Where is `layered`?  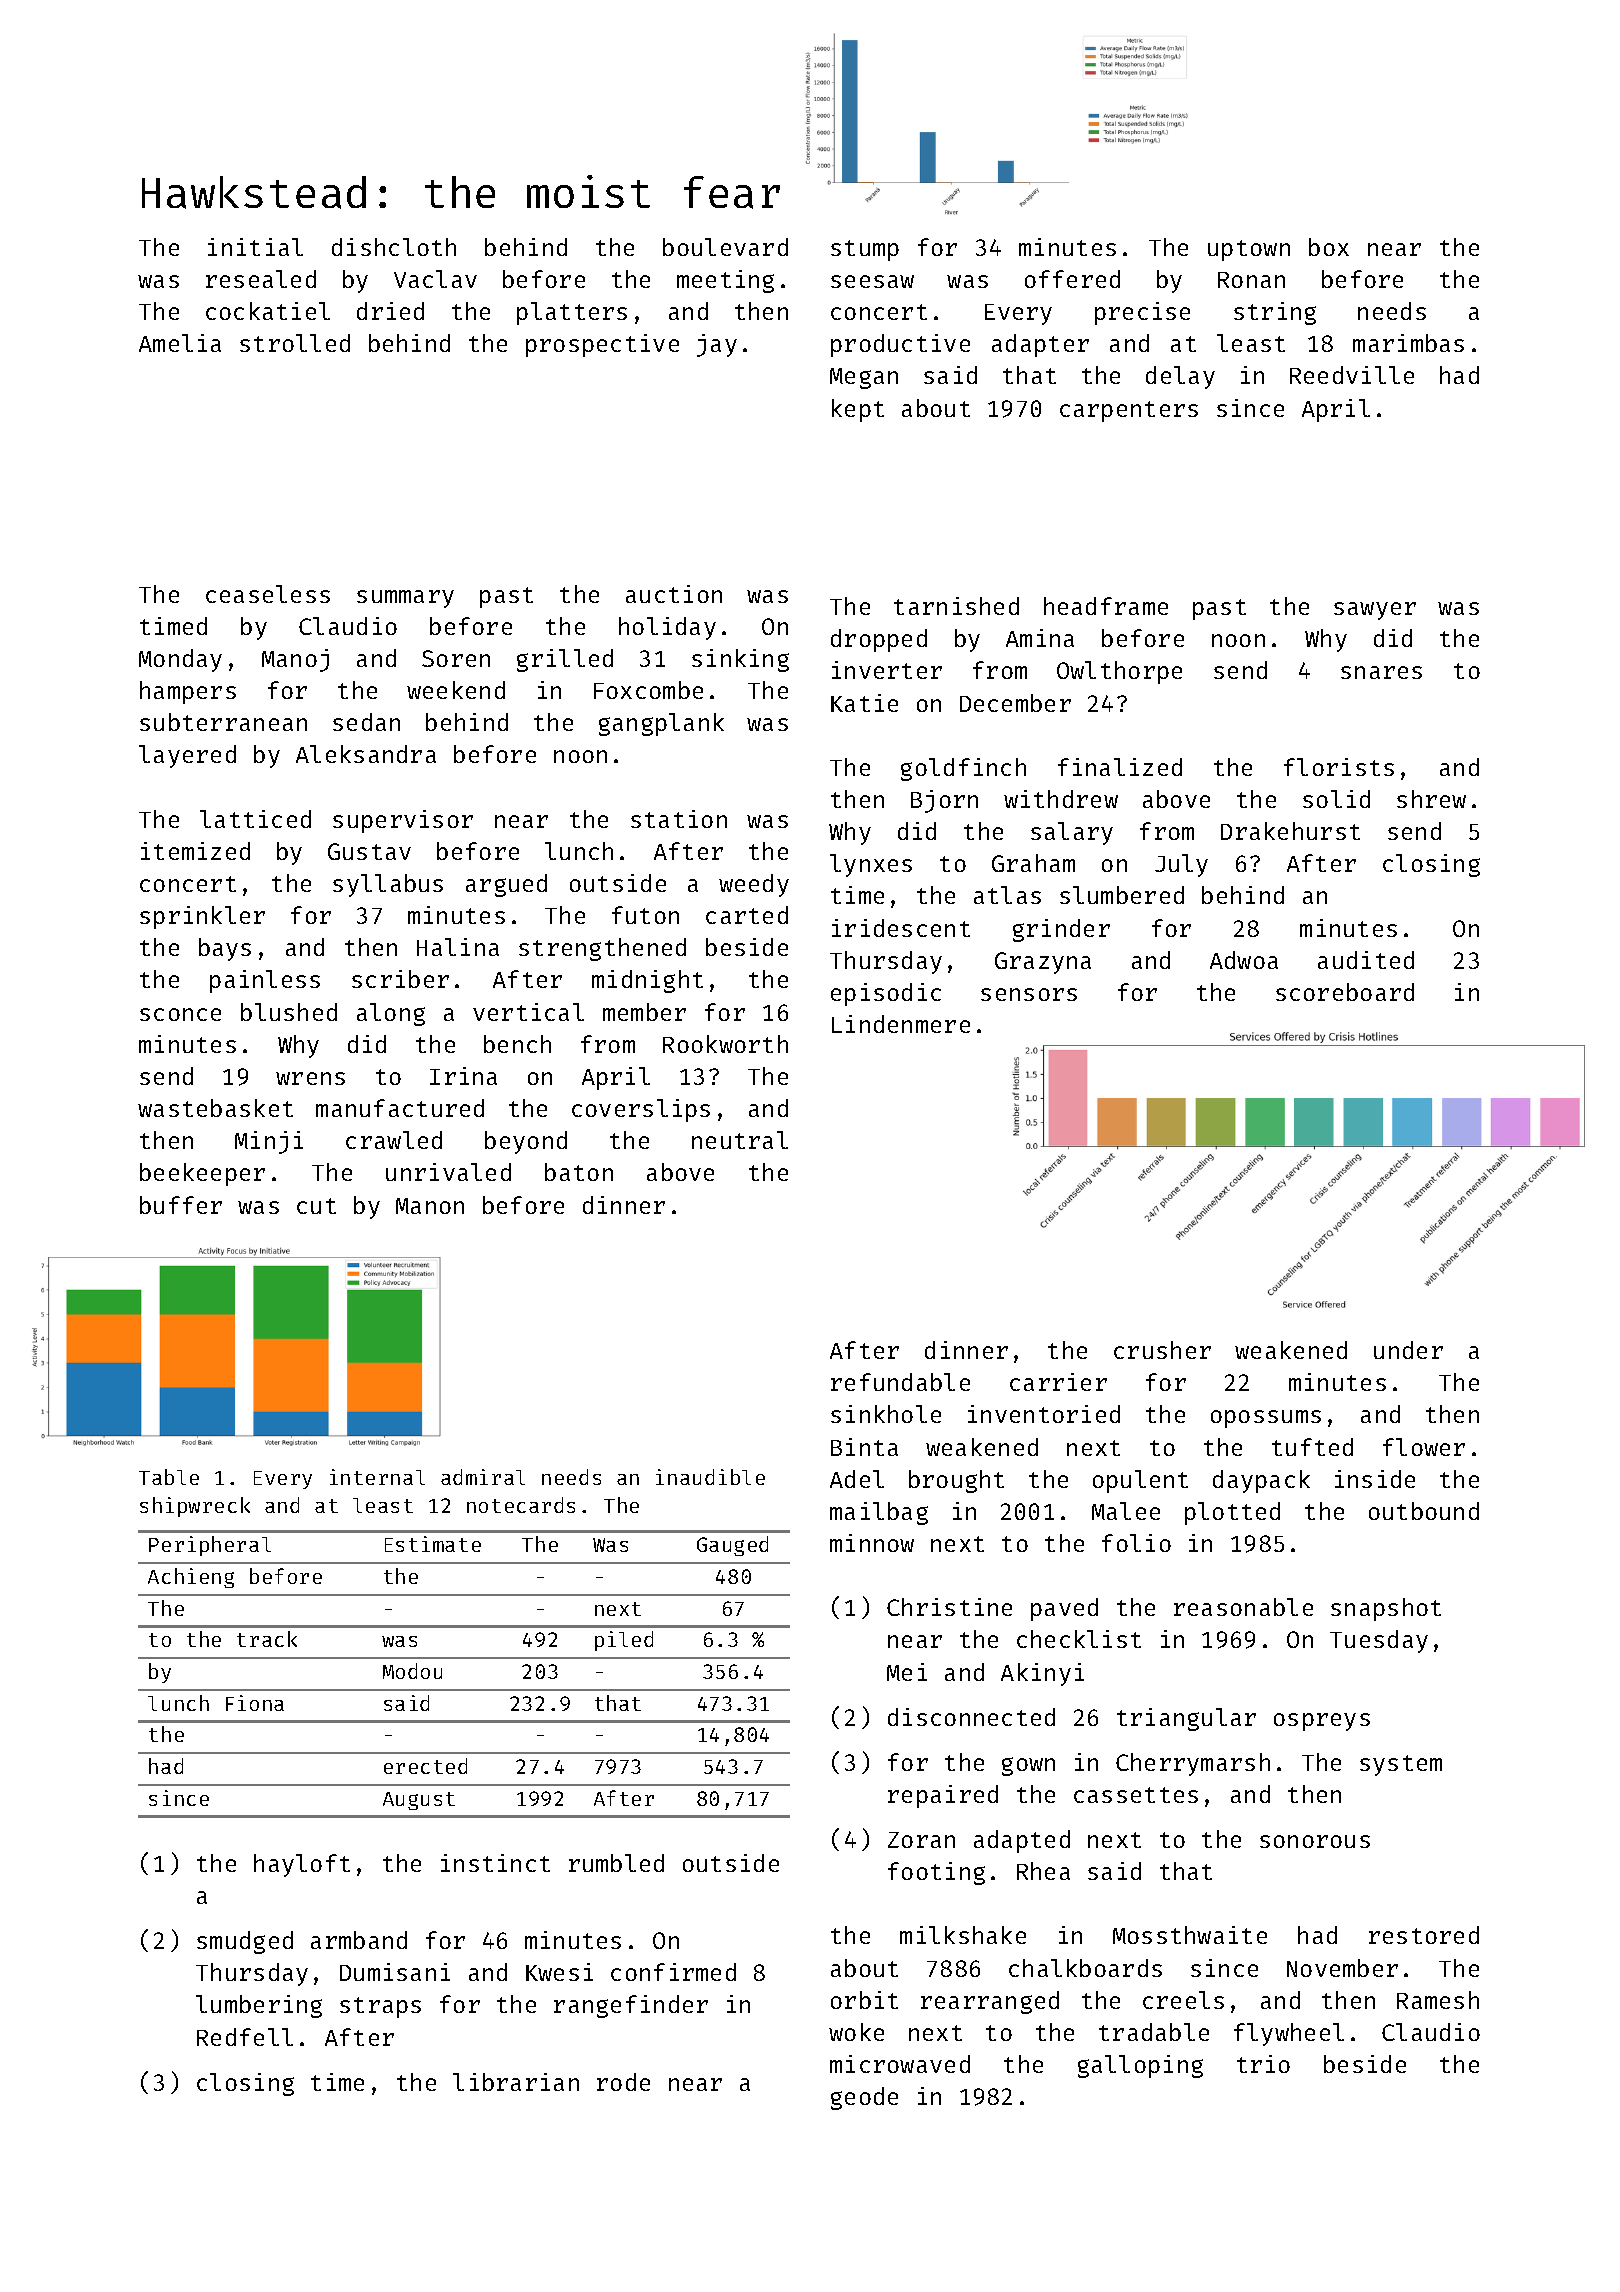
layered is located at coordinates (187, 756).
